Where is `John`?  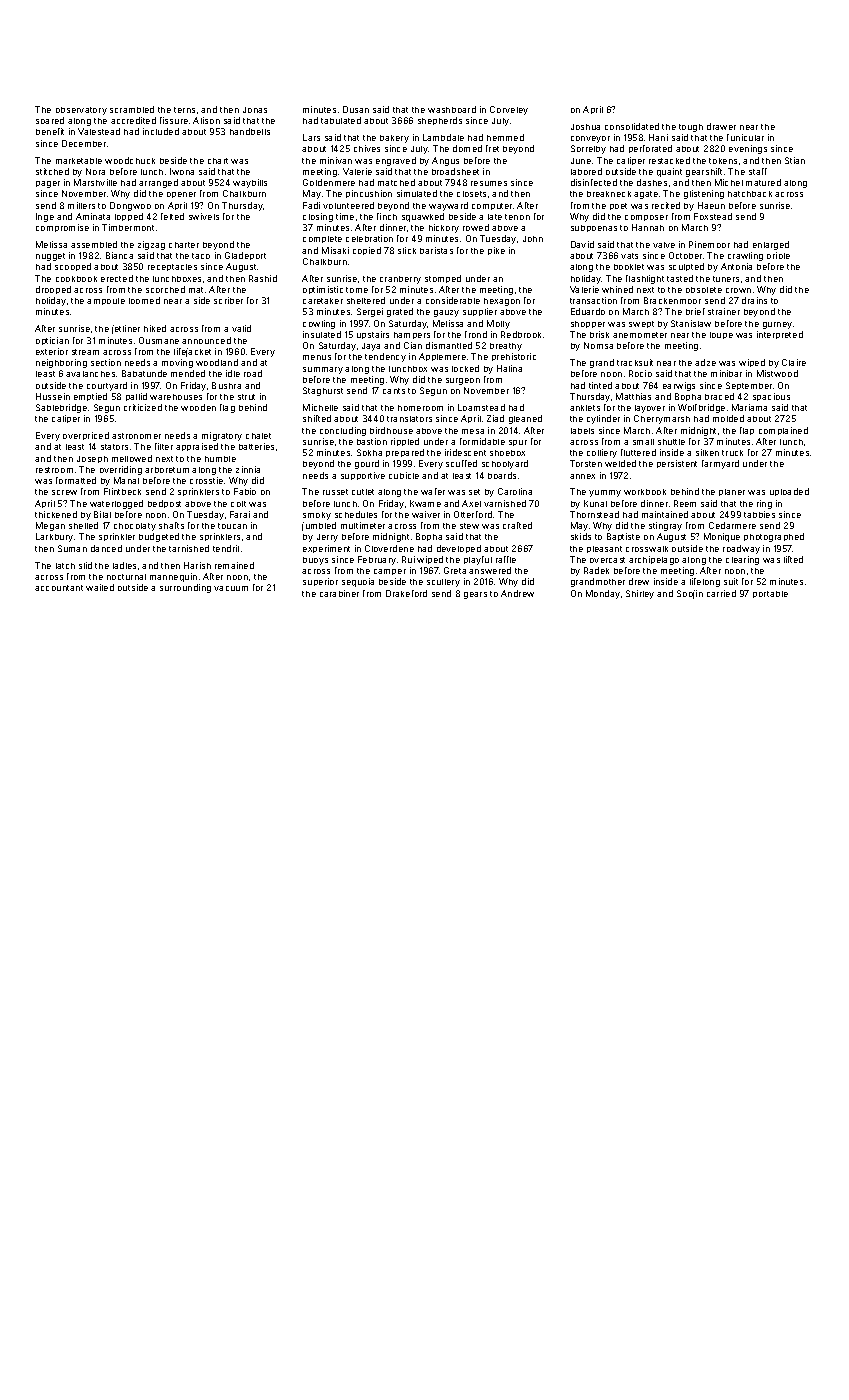 John is located at coordinates (533, 239).
